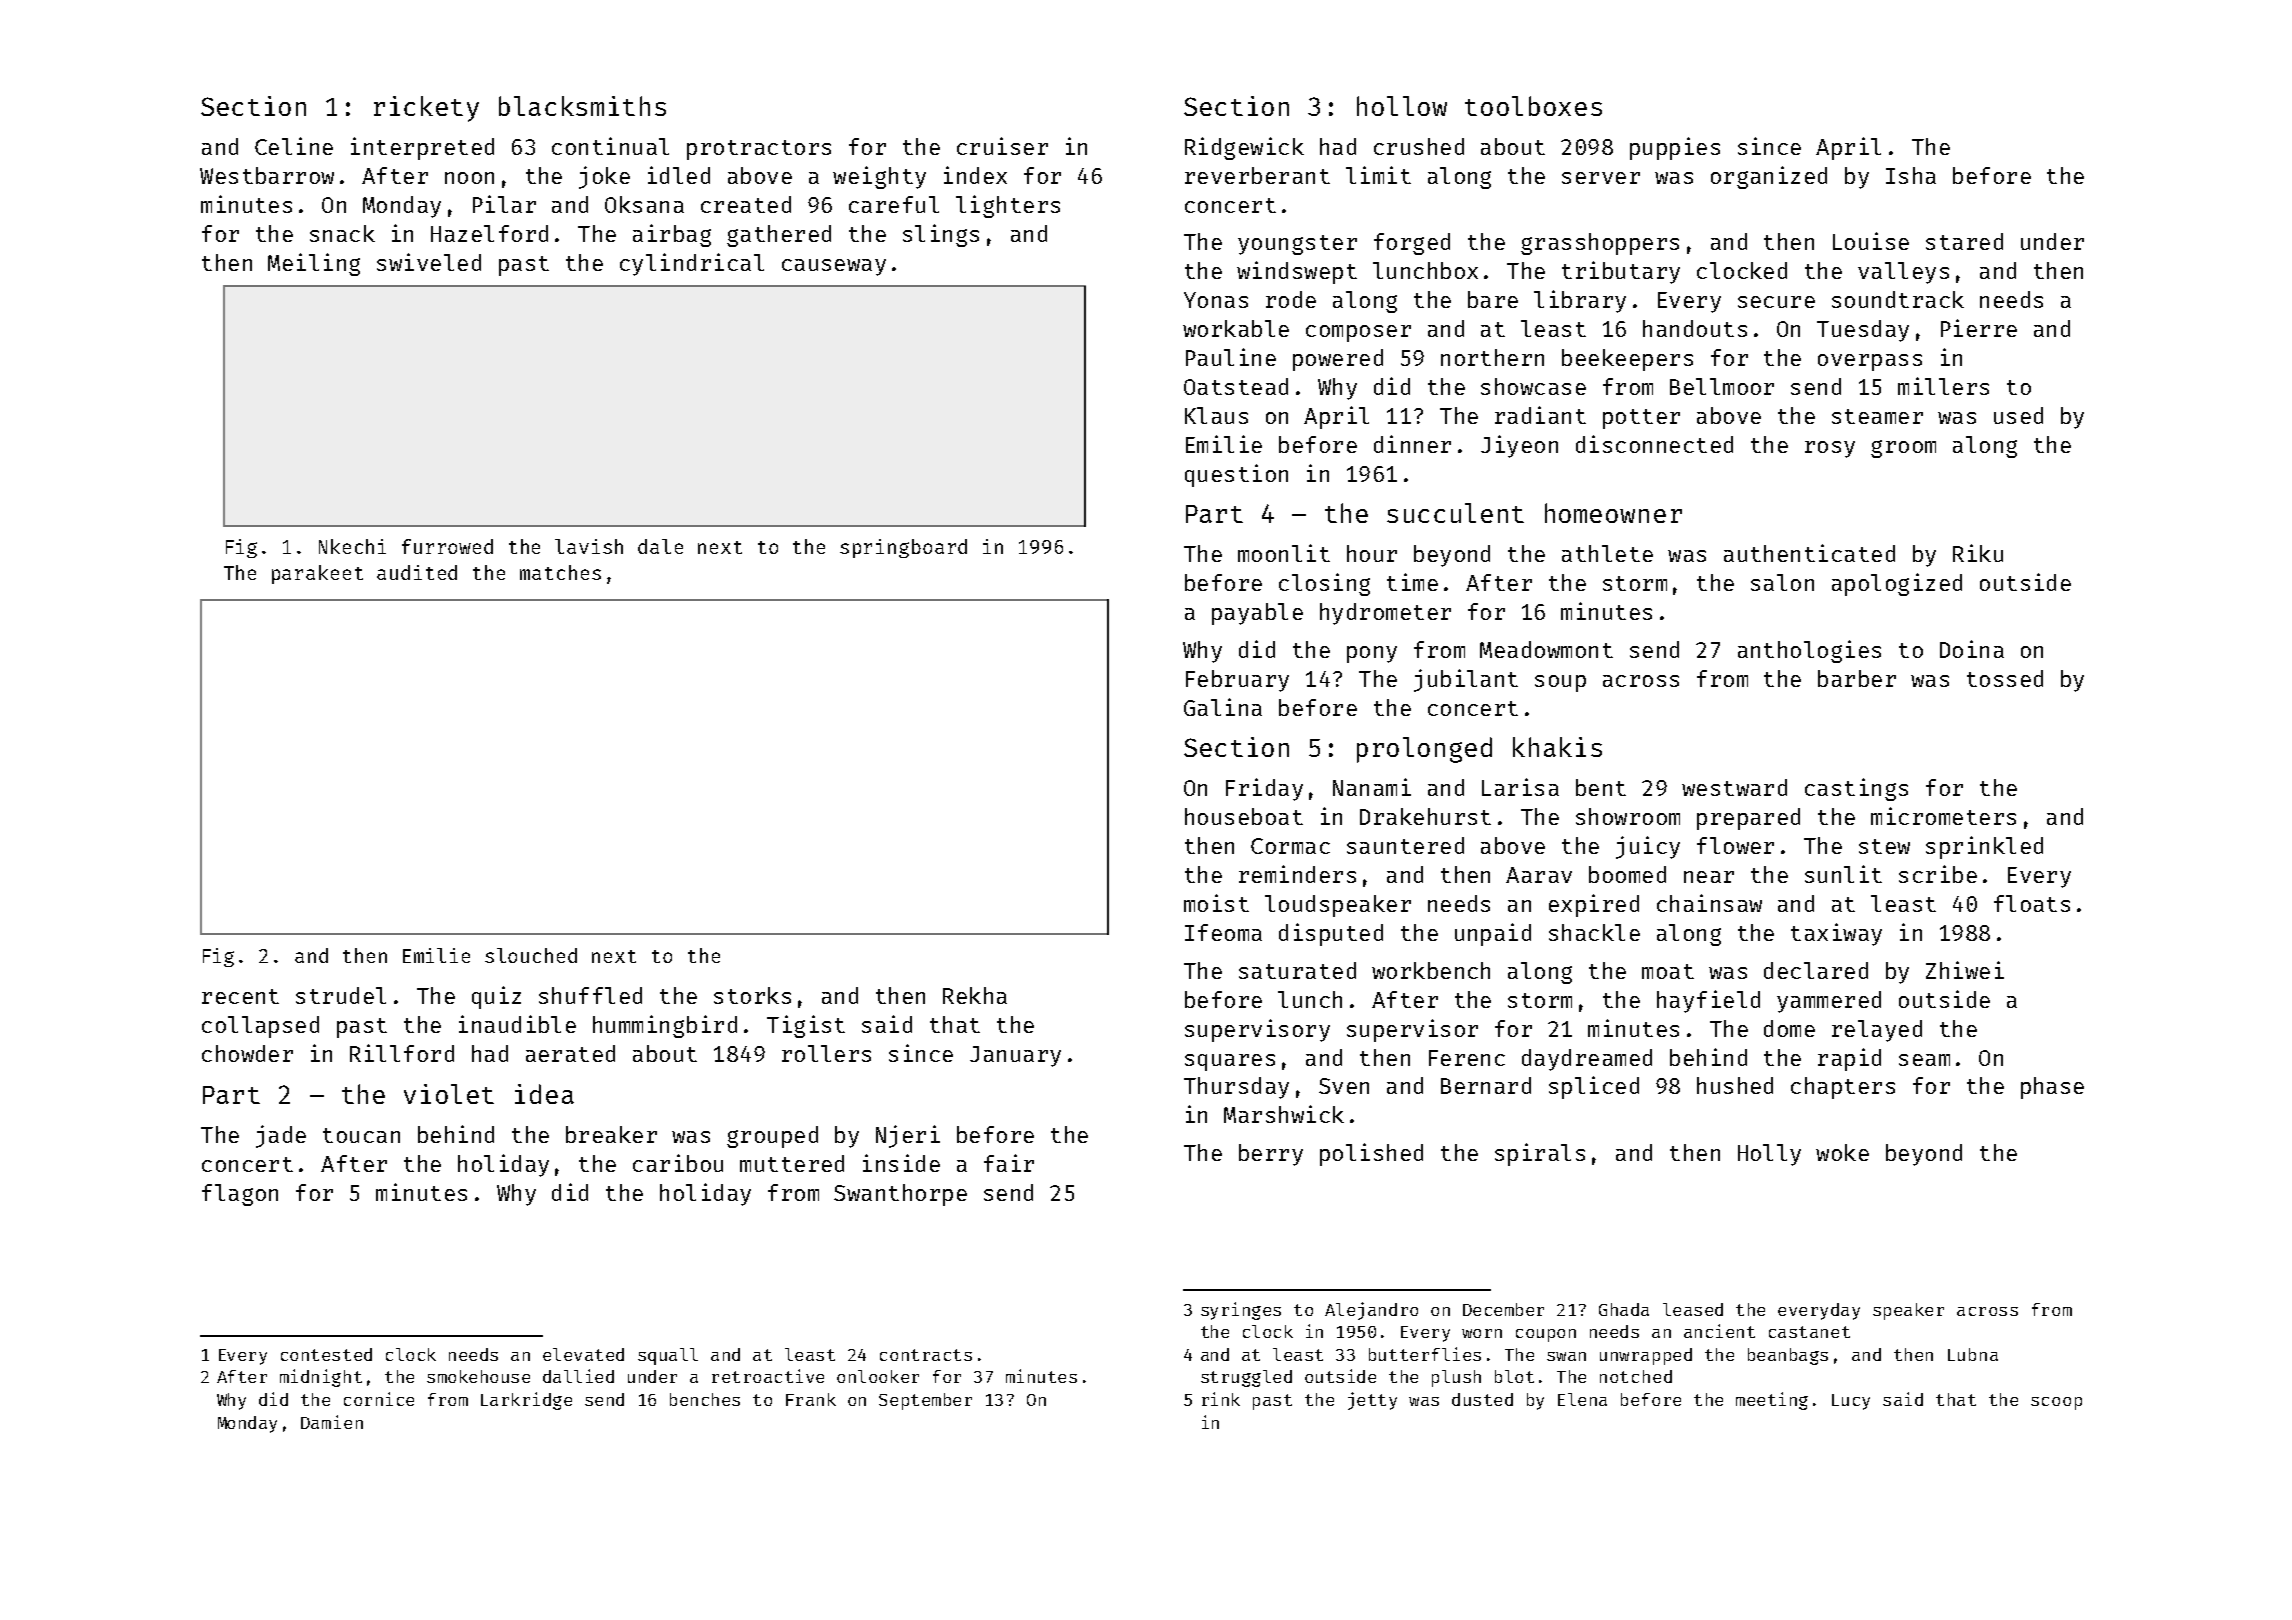 The image size is (2292, 1620). I want to click on smokehouse, so click(478, 1376).
